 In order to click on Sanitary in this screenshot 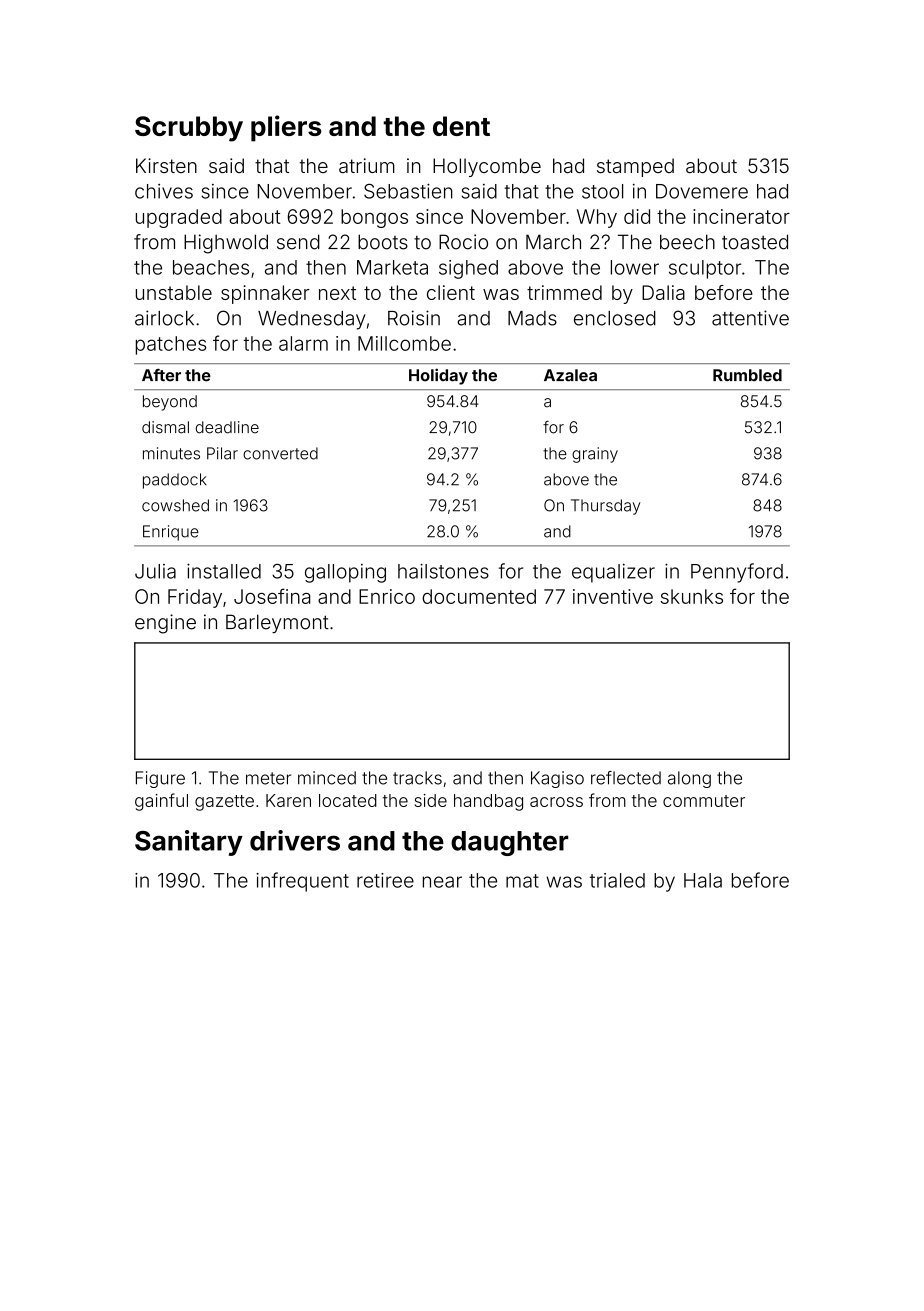, I will do `click(189, 843)`.
